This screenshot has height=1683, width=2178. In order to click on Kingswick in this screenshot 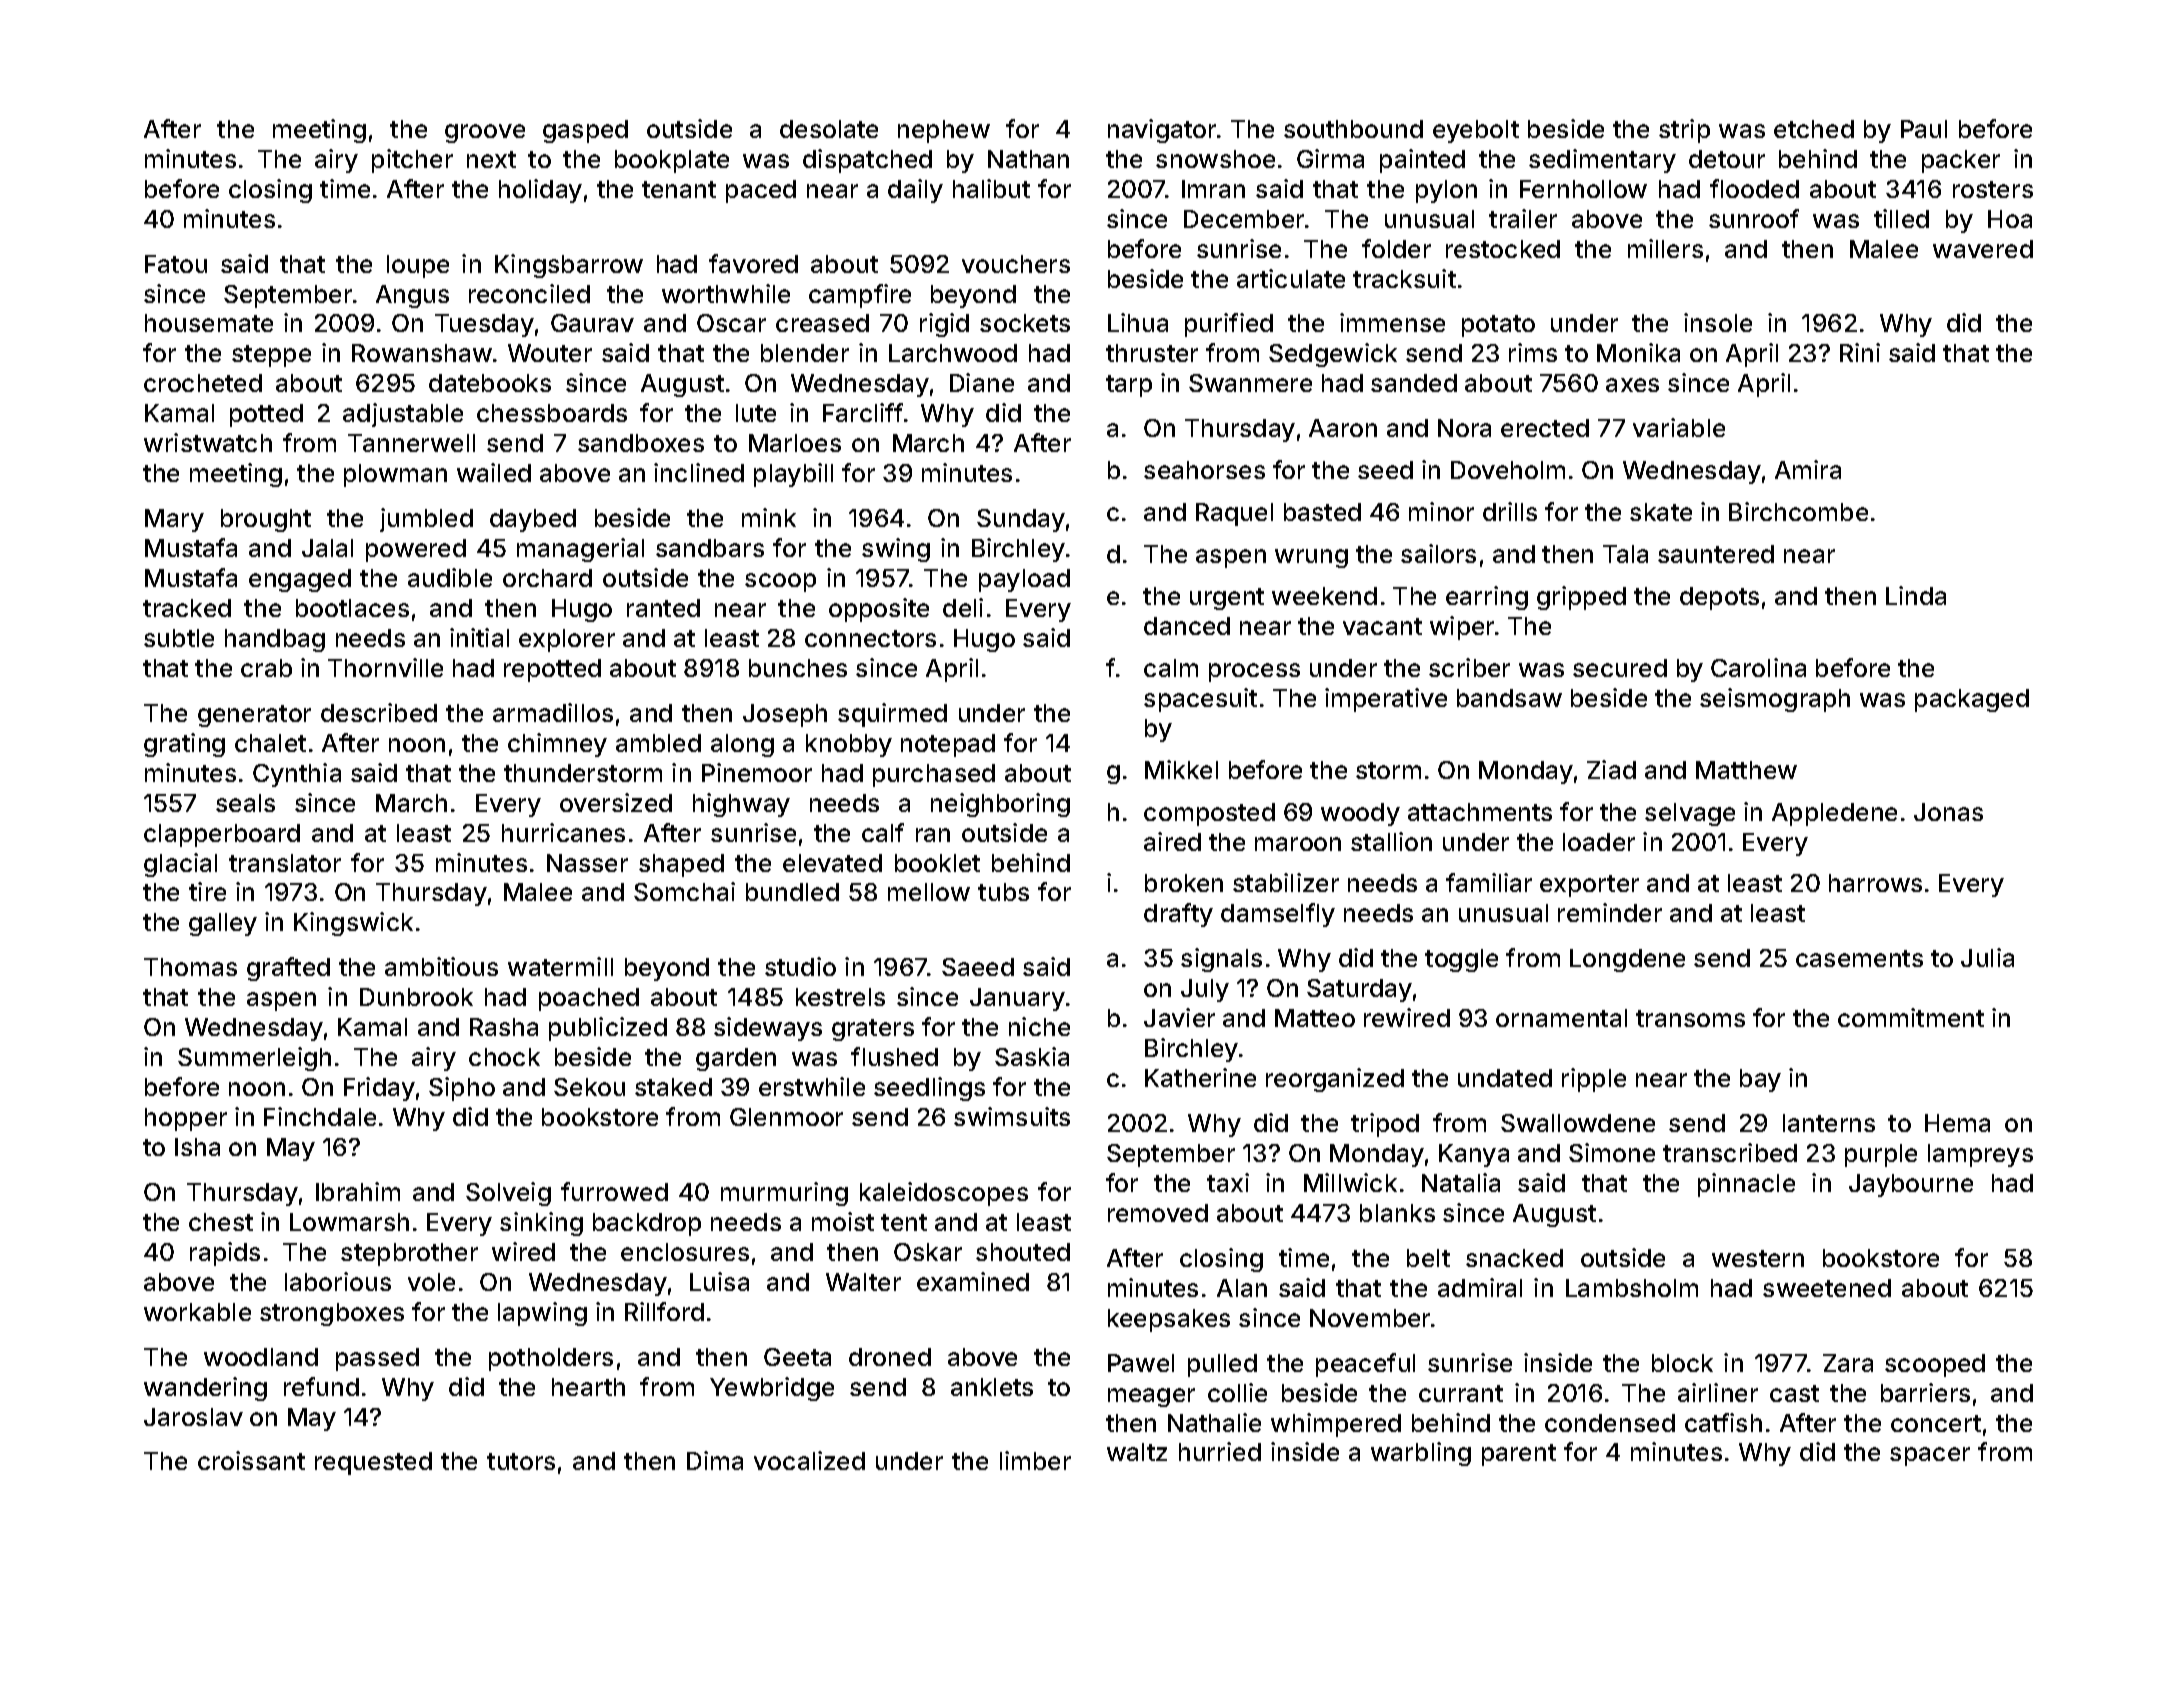, I will do `click(353, 924)`.
